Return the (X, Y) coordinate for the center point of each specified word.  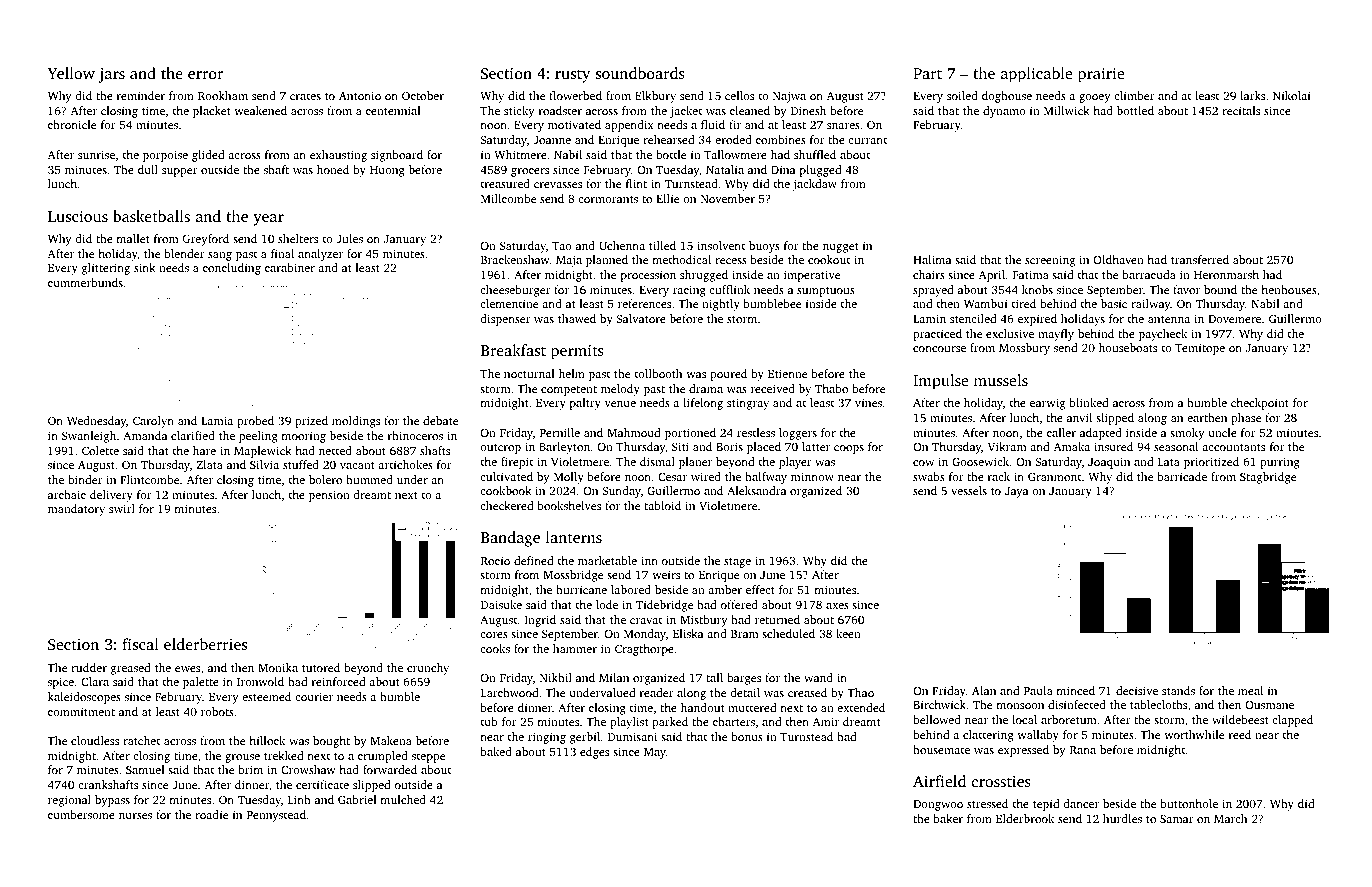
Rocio (495, 560)
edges (594, 753)
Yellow (71, 73)
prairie (1101, 75)
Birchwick (939, 704)
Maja (569, 261)
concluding (232, 269)
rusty (572, 76)
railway (1151, 305)
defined (533, 560)
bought (331, 742)
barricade (1182, 476)
